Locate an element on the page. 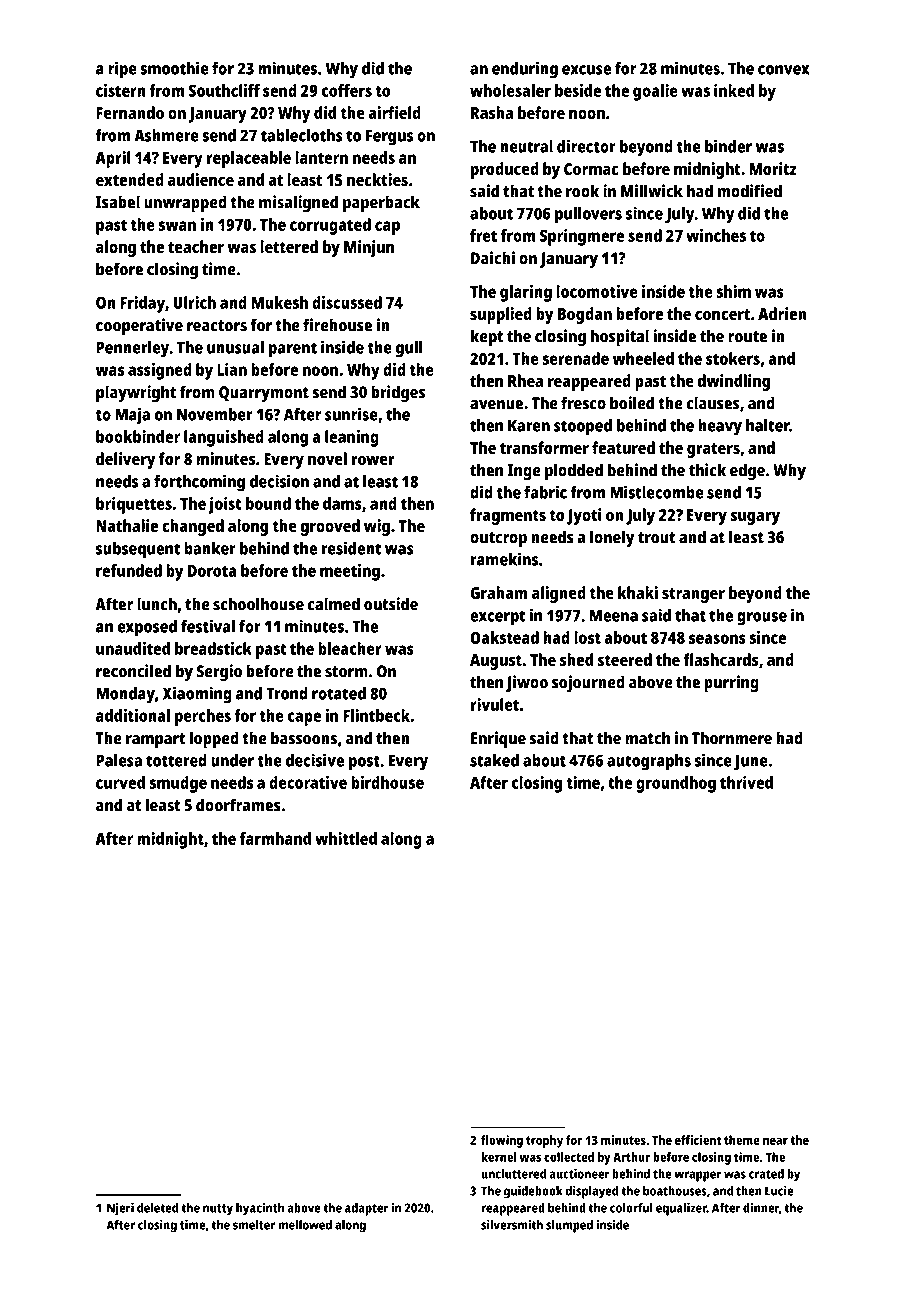 The width and height of the page is (908, 1316). staked is located at coordinates (494, 760).
